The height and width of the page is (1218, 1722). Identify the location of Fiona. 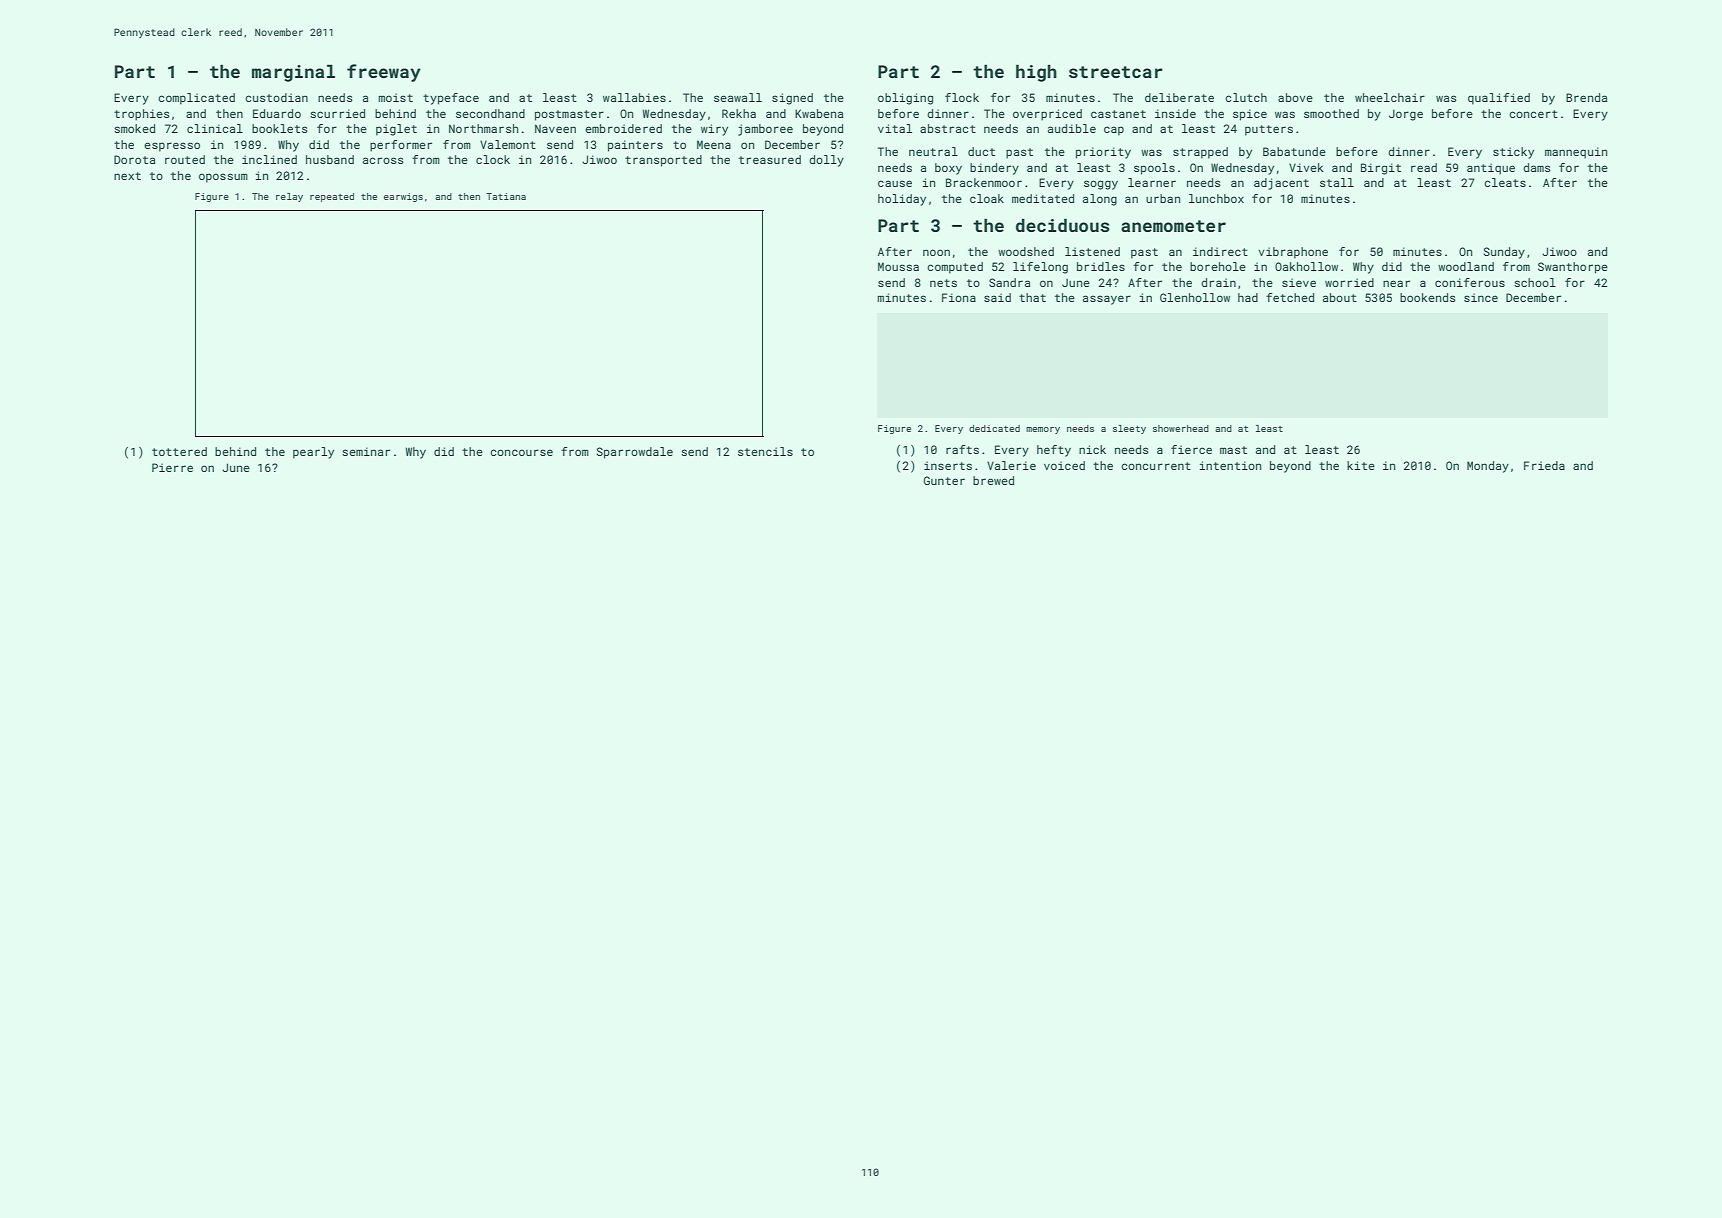
(959, 297).
